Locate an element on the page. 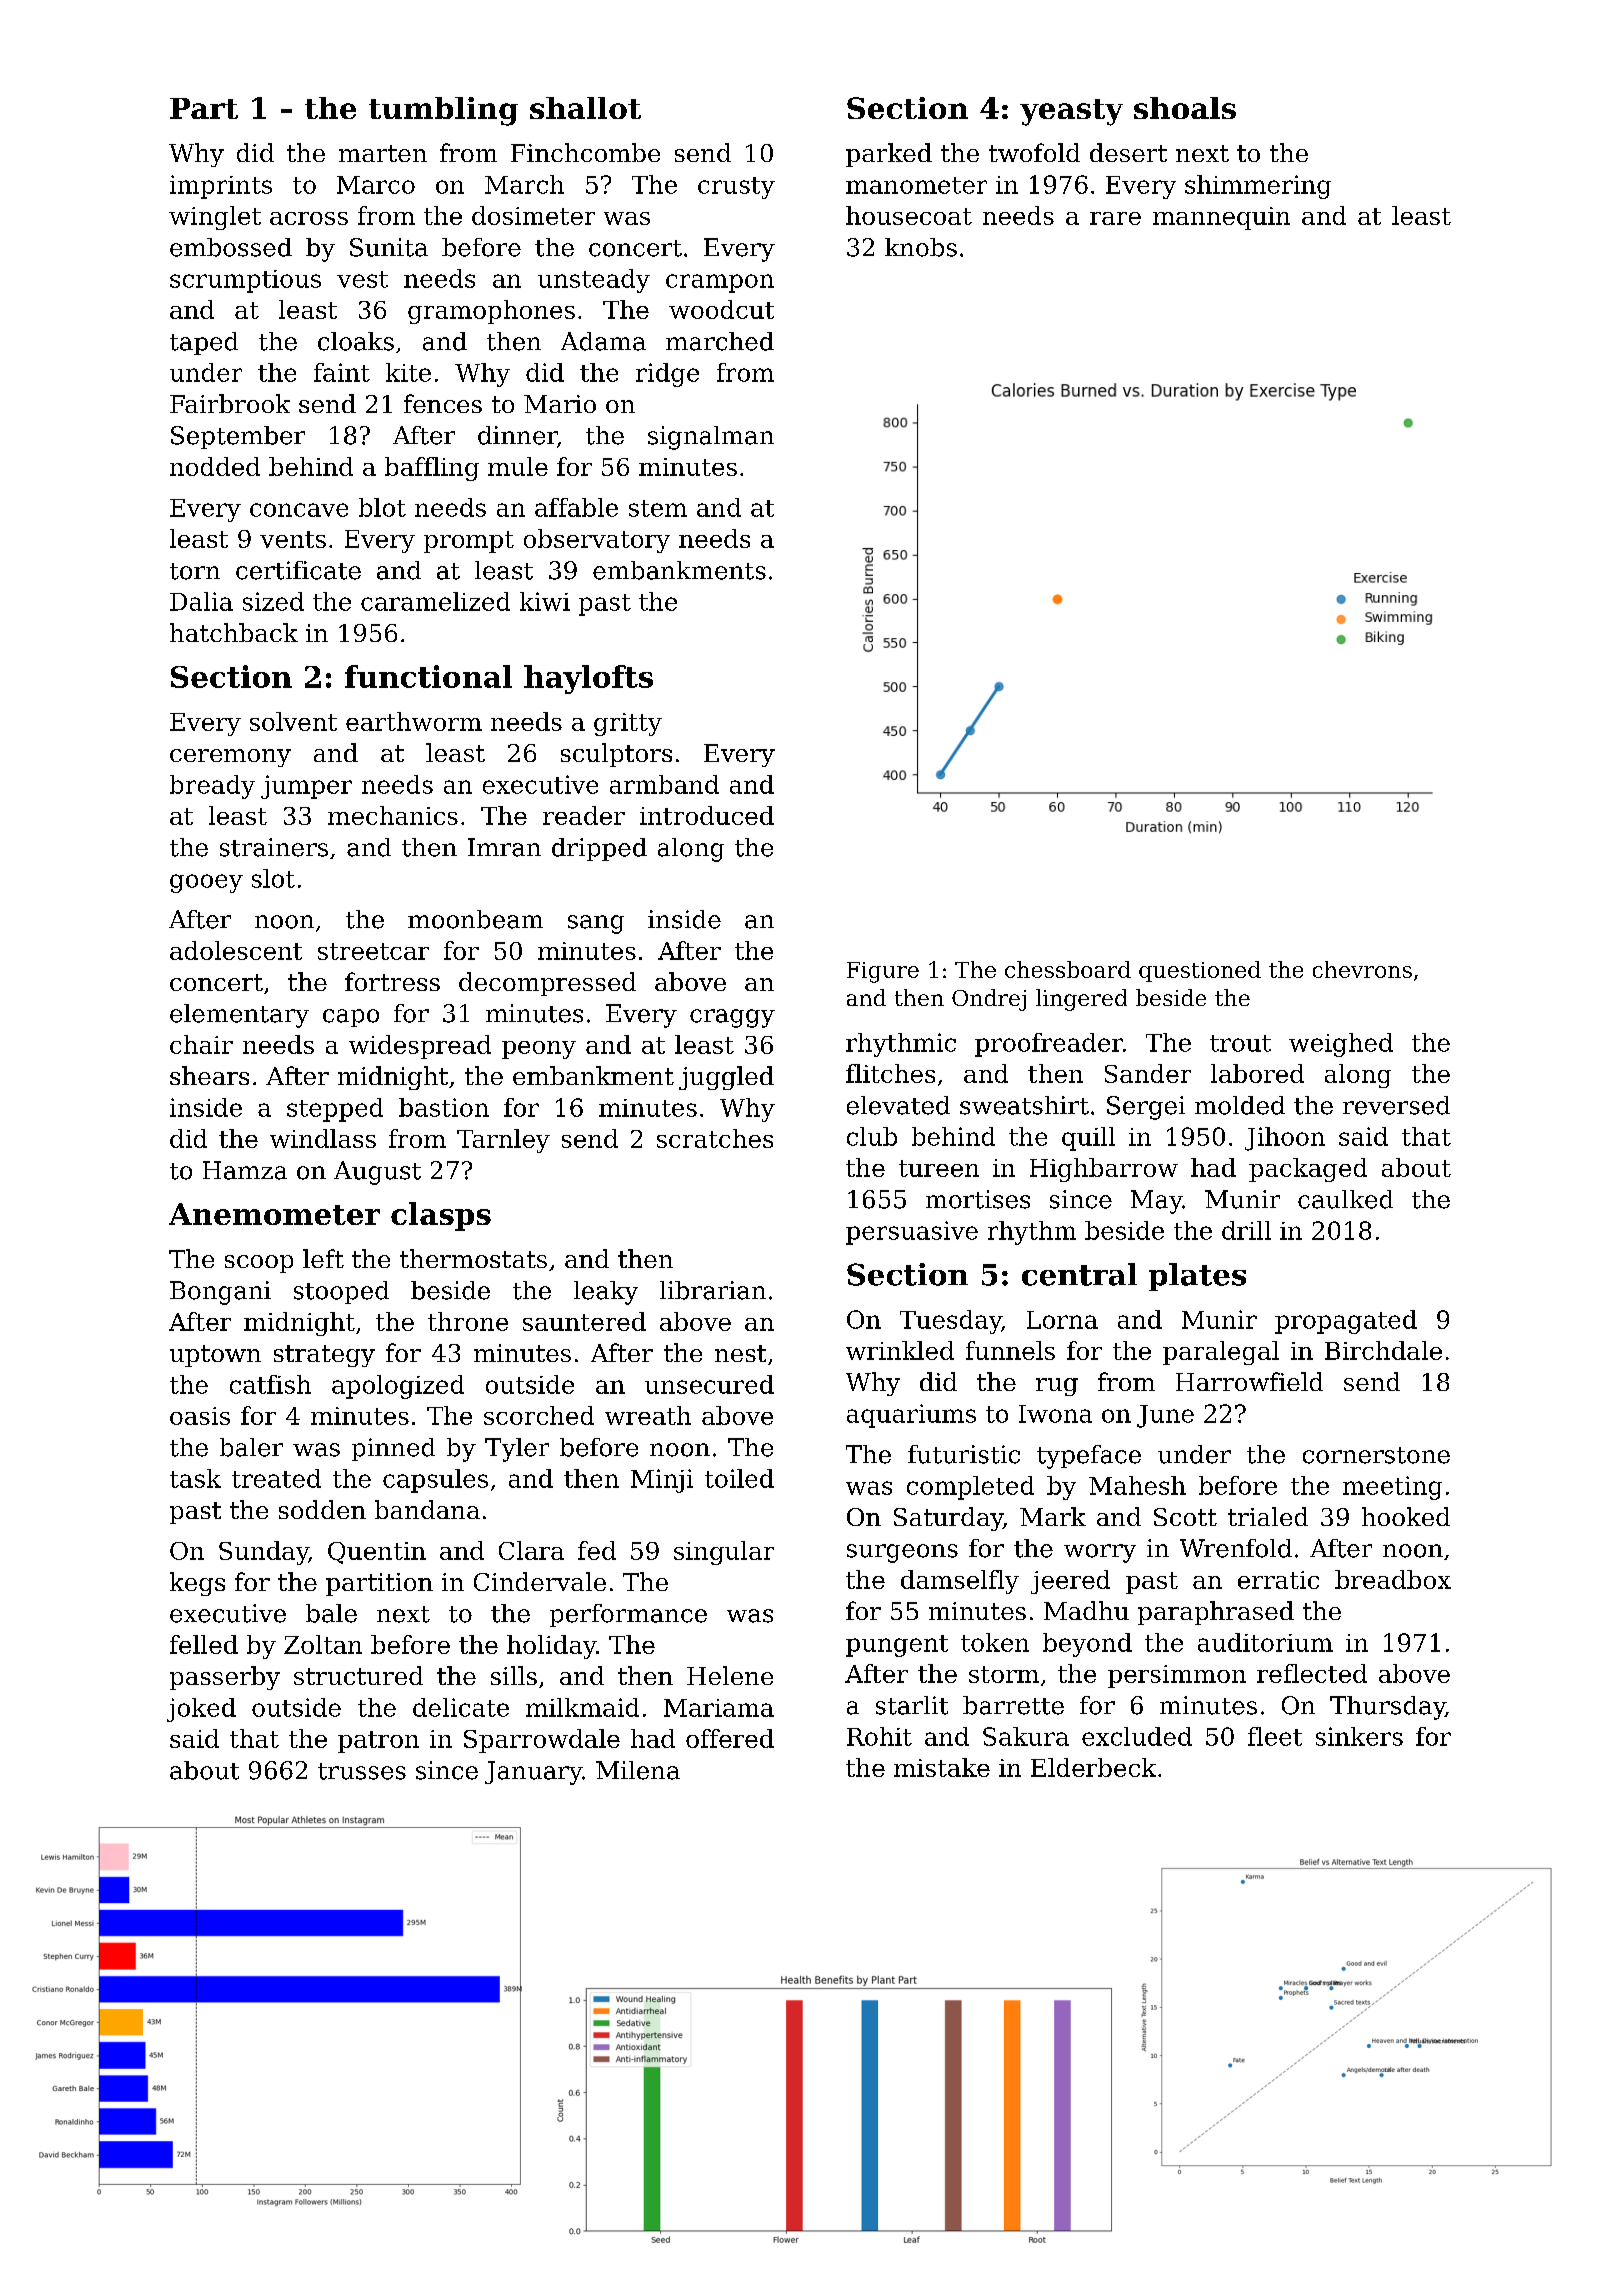  imprints is located at coordinates (221, 187).
